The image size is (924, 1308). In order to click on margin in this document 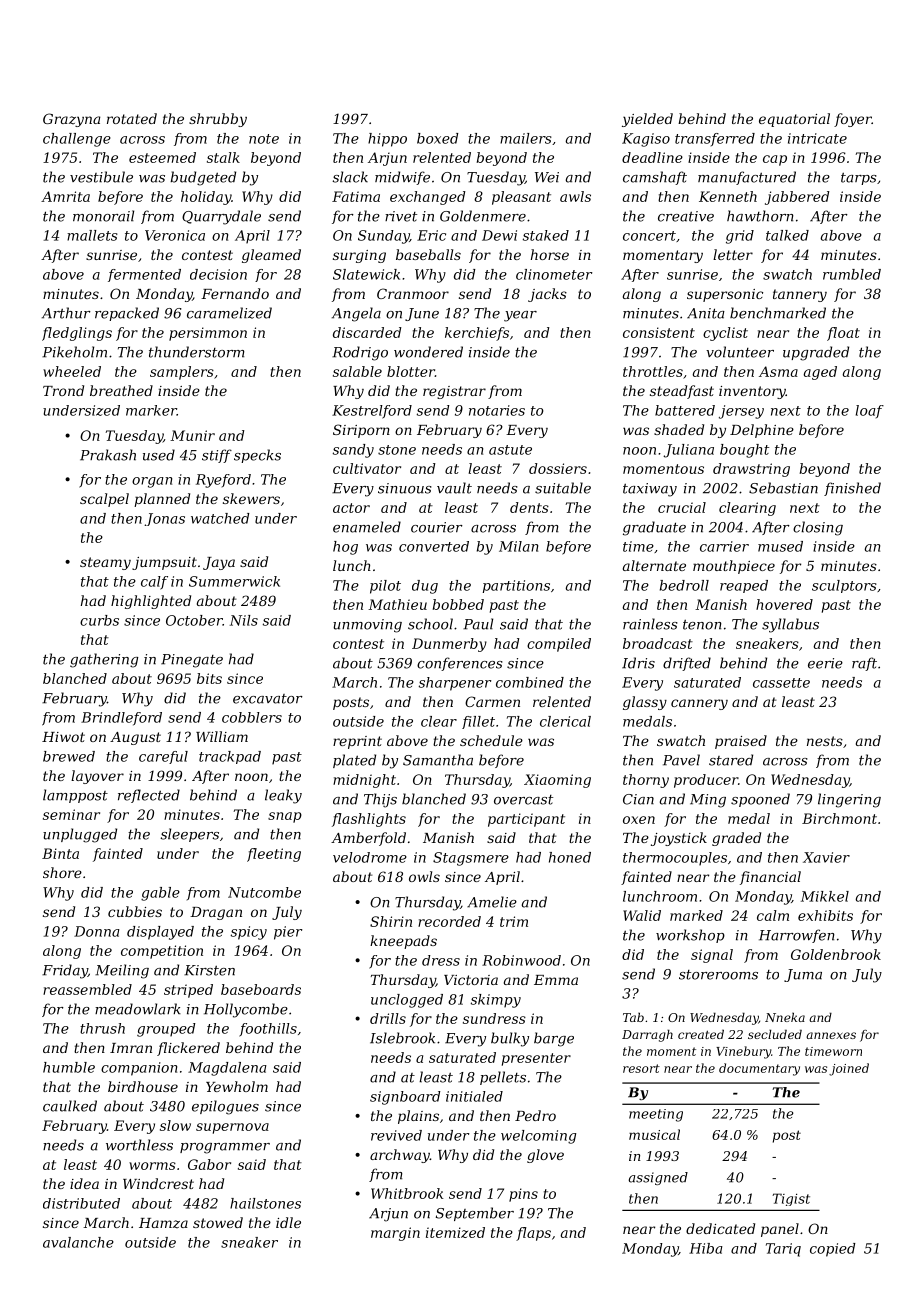, I will do `click(395, 1234)`.
